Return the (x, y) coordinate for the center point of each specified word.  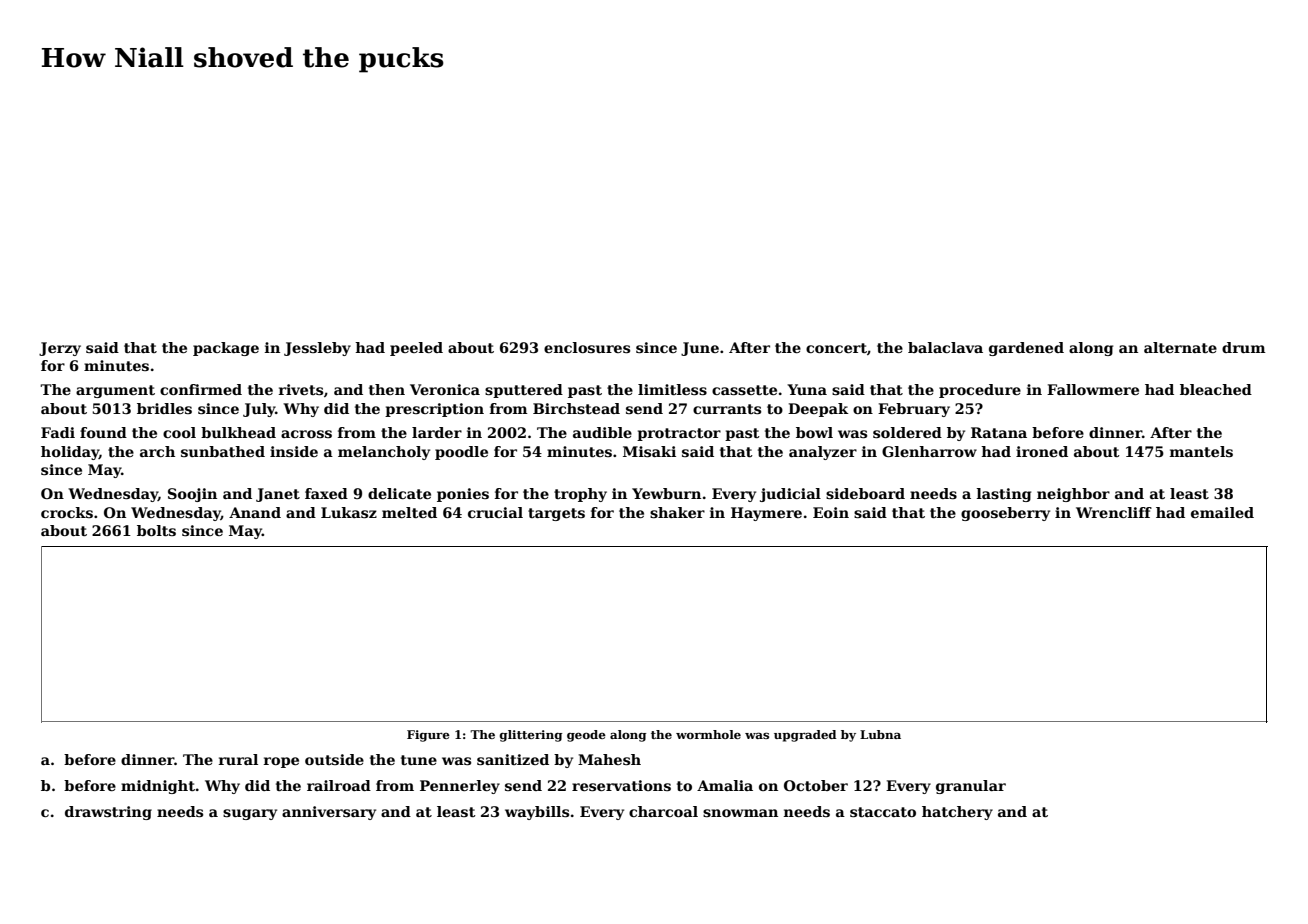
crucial (495, 512)
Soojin (192, 495)
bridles (164, 408)
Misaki (649, 451)
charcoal (663, 811)
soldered (907, 432)
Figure (428, 736)
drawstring (108, 813)
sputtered (524, 391)
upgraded (805, 736)
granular (971, 787)
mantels (1201, 451)
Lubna (880, 734)
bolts (156, 530)
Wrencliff (1114, 512)
